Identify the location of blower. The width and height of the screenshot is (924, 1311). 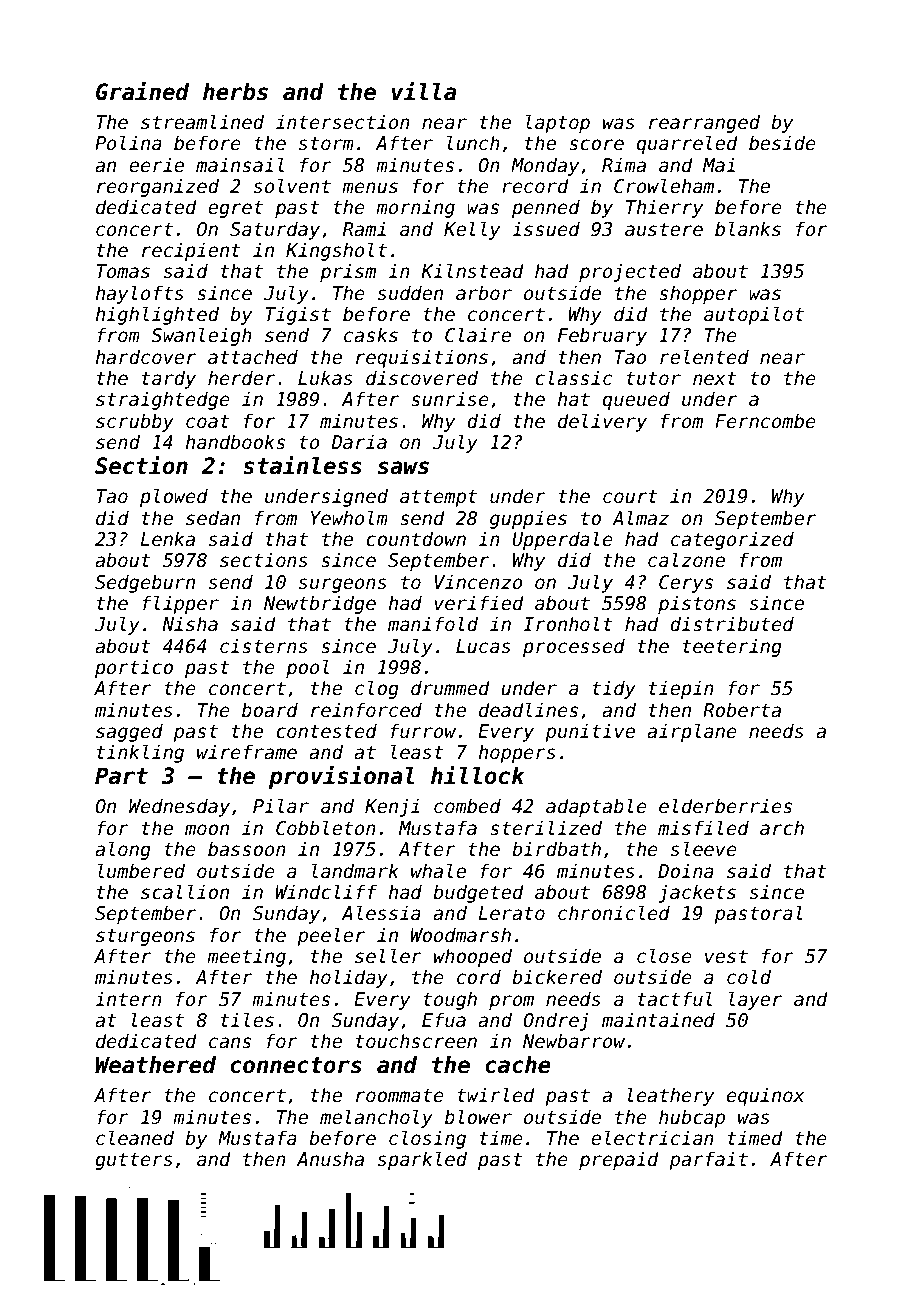
(478, 1117).
